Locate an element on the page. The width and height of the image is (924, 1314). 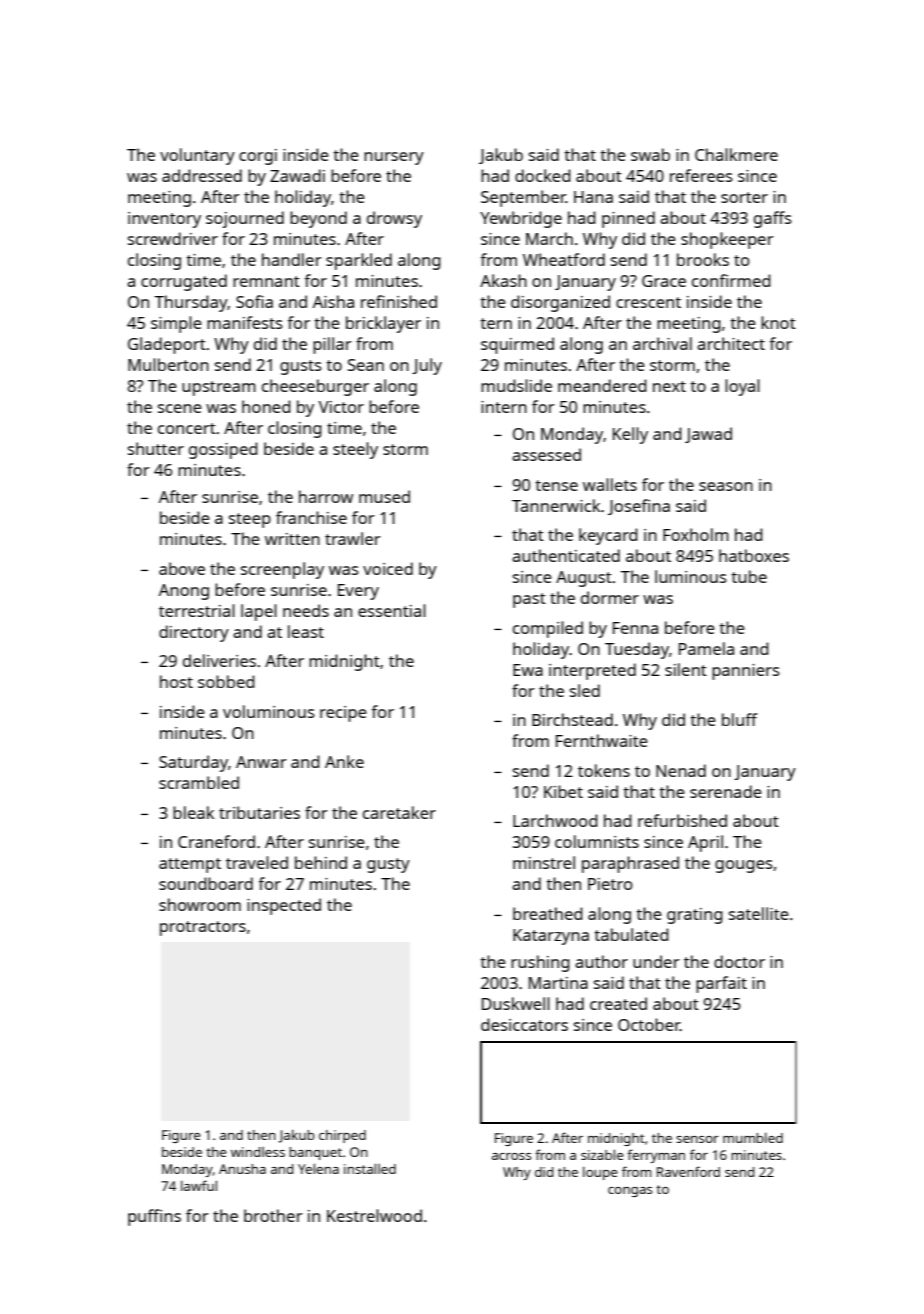
recipe is located at coordinates (343, 714).
